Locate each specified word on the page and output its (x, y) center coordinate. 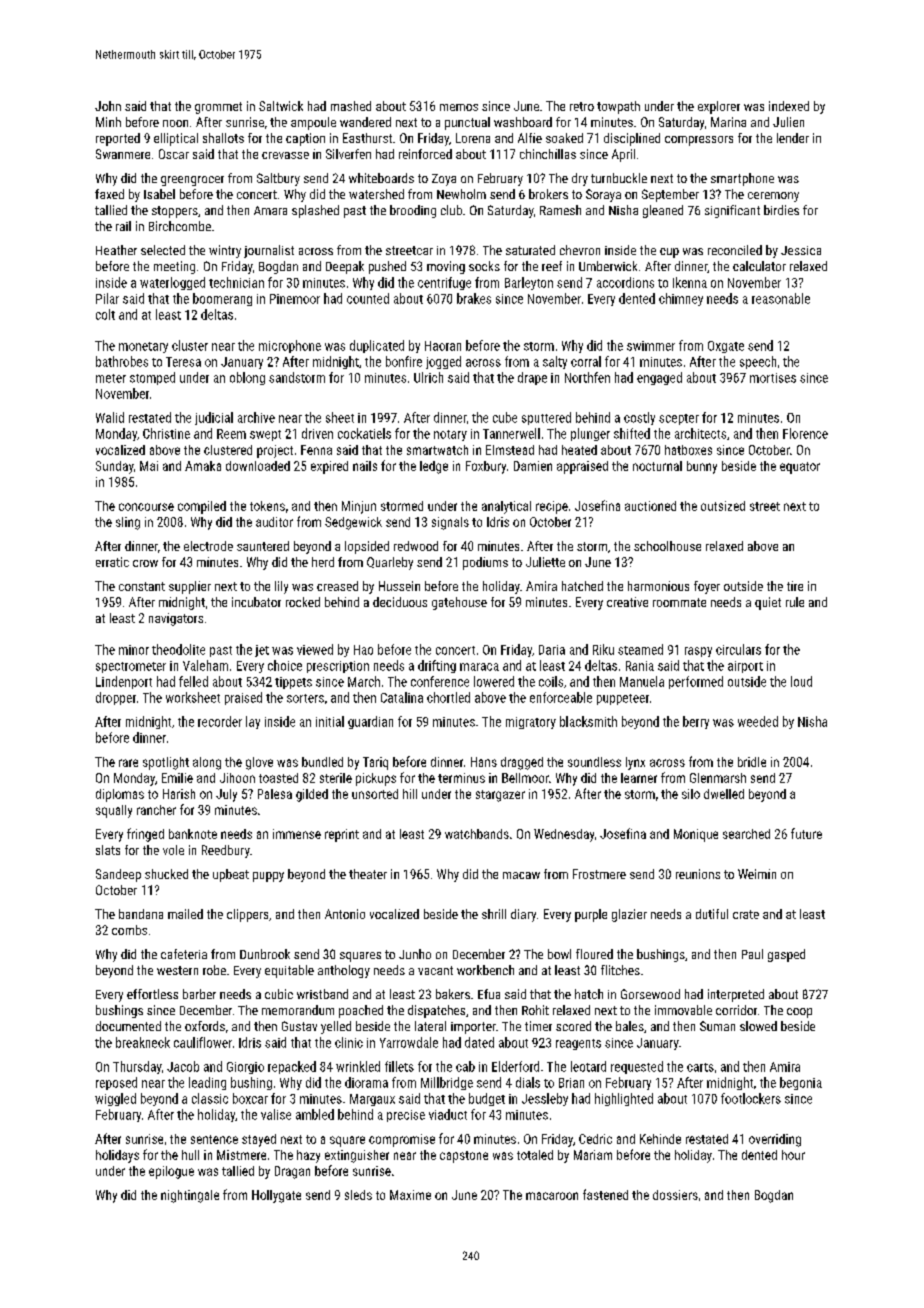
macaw (521, 875)
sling (128, 523)
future (806, 833)
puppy (268, 877)
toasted (278, 778)
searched (746, 834)
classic (210, 1098)
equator (800, 468)
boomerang (222, 299)
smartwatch (437, 450)
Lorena (473, 138)
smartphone (742, 179)
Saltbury (278, 179)
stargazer (500, 796)
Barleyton (529, 283)
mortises (773, 378)
